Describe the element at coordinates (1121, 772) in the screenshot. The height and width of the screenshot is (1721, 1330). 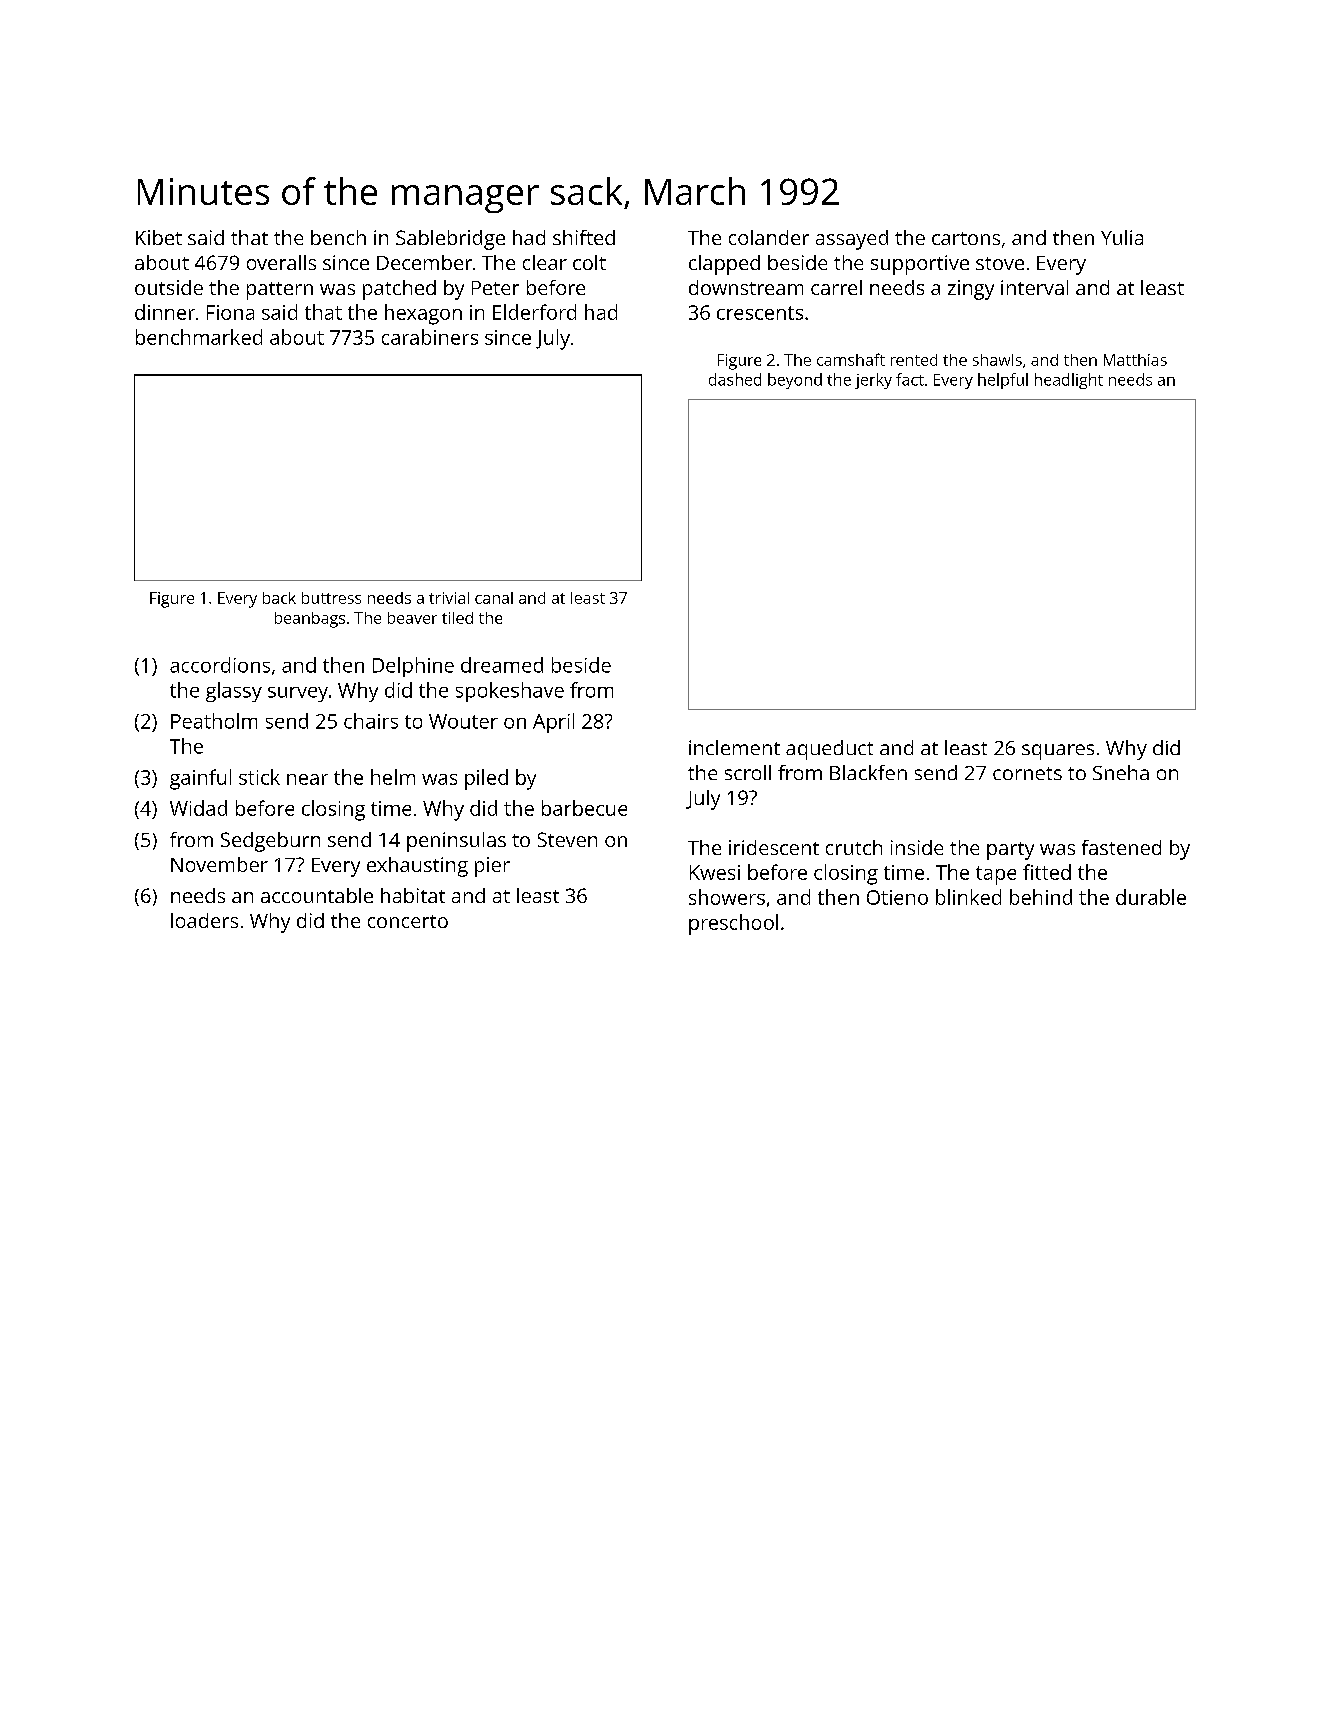
I see `Sneha` at that location.
